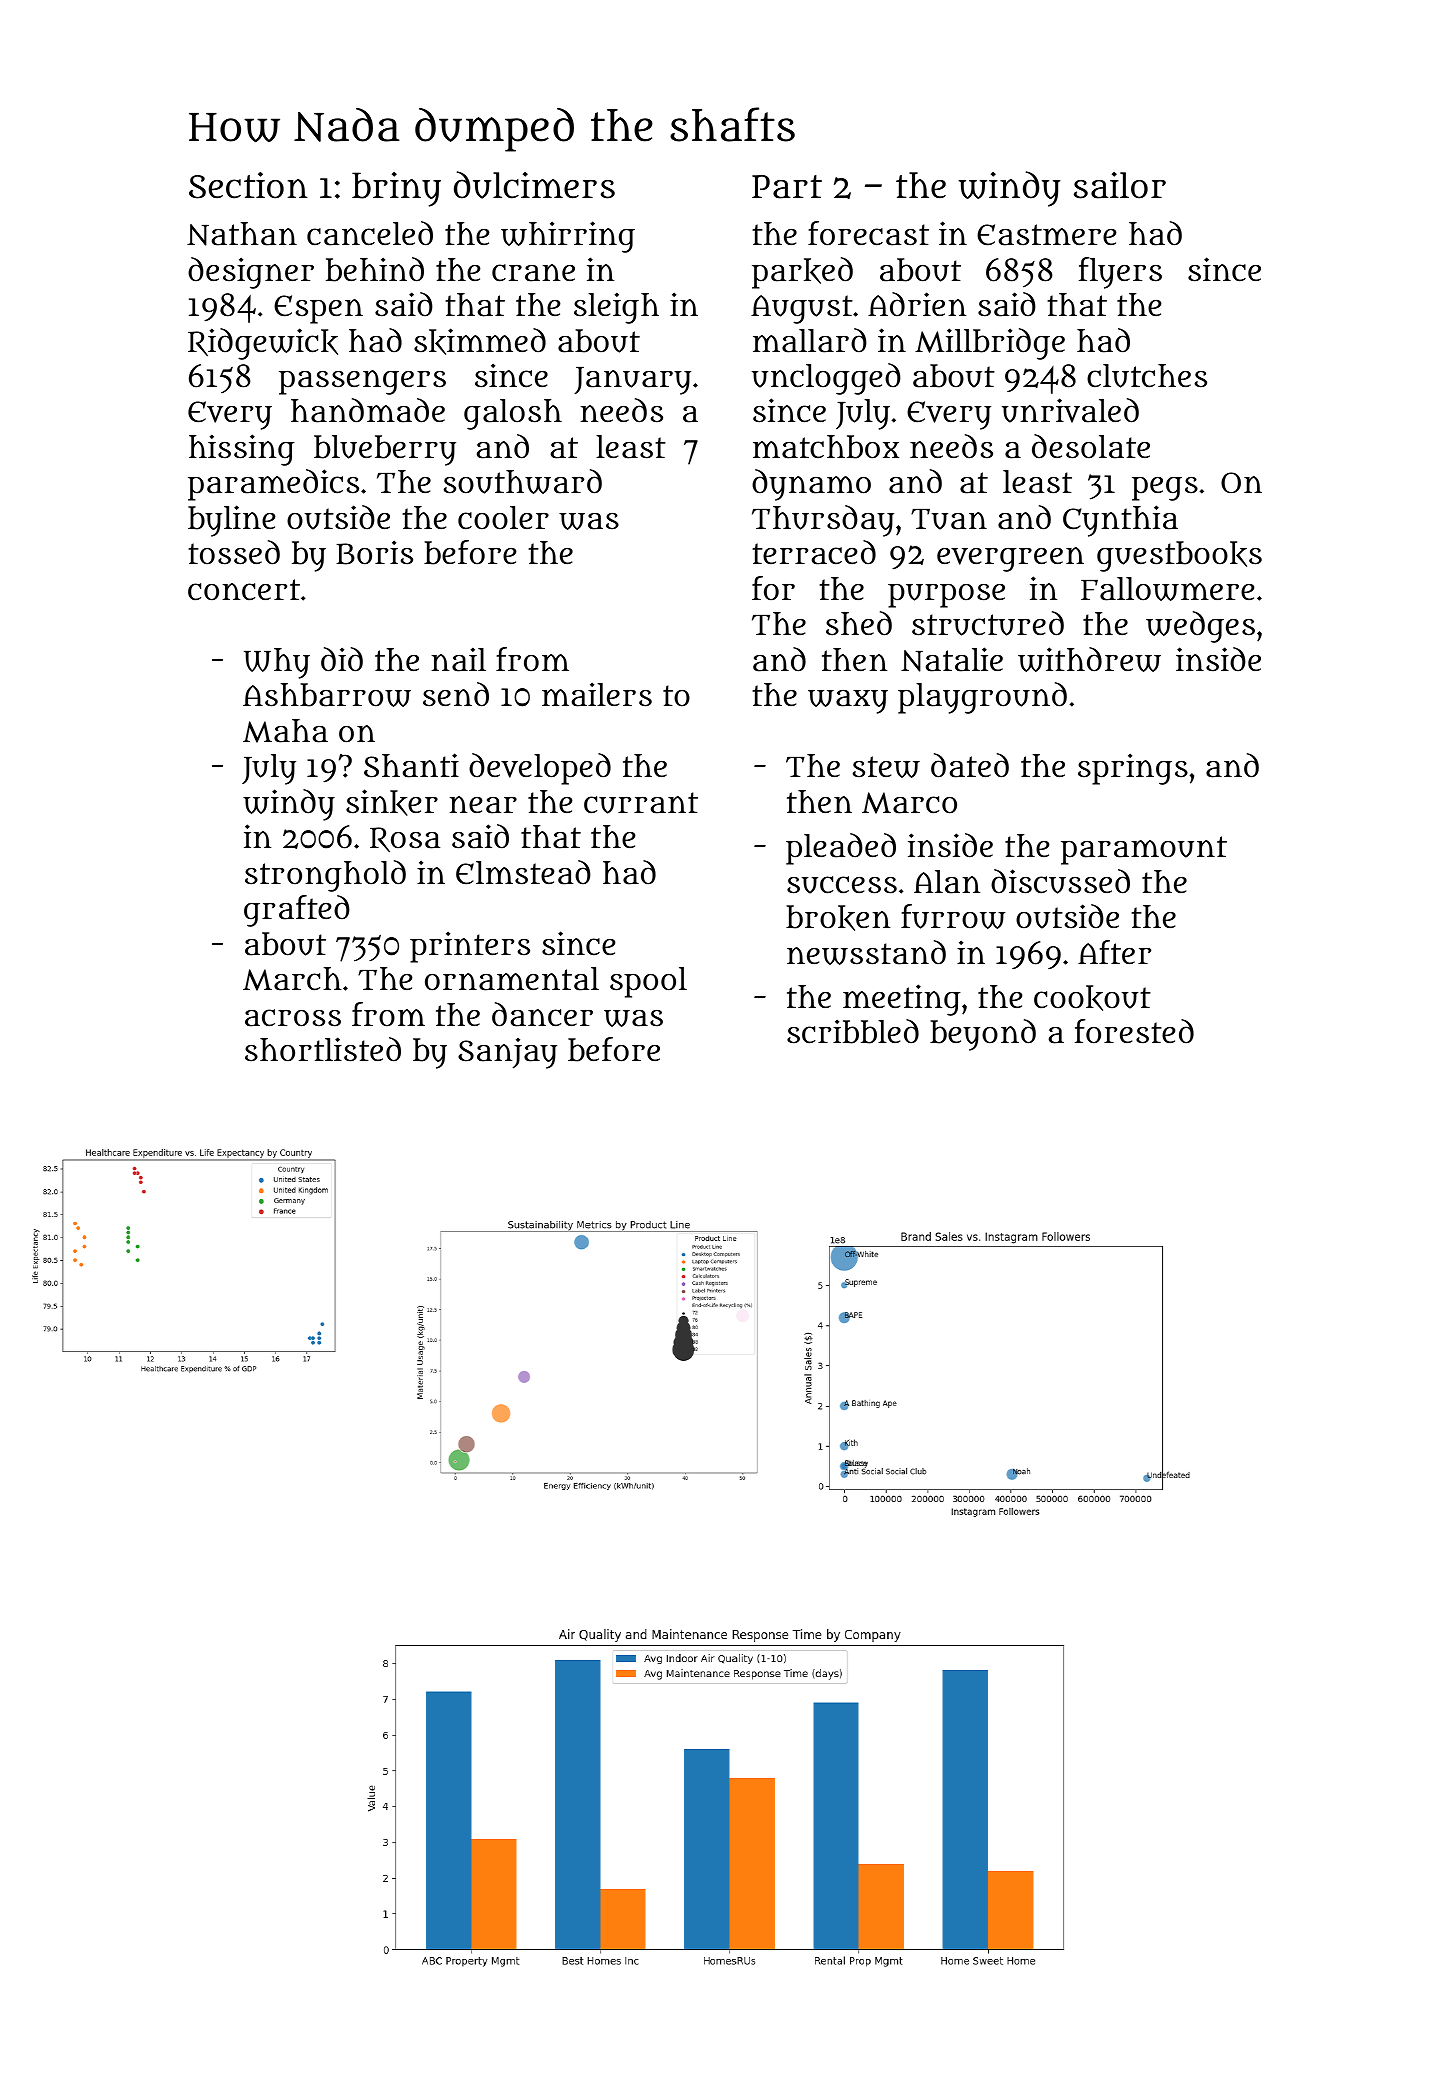 Image resolution: width=1450 pixels, height=2100 pixels. Describe the element at coordinates (512, 979) in the screenshot. I see `ornamental` at that location.
